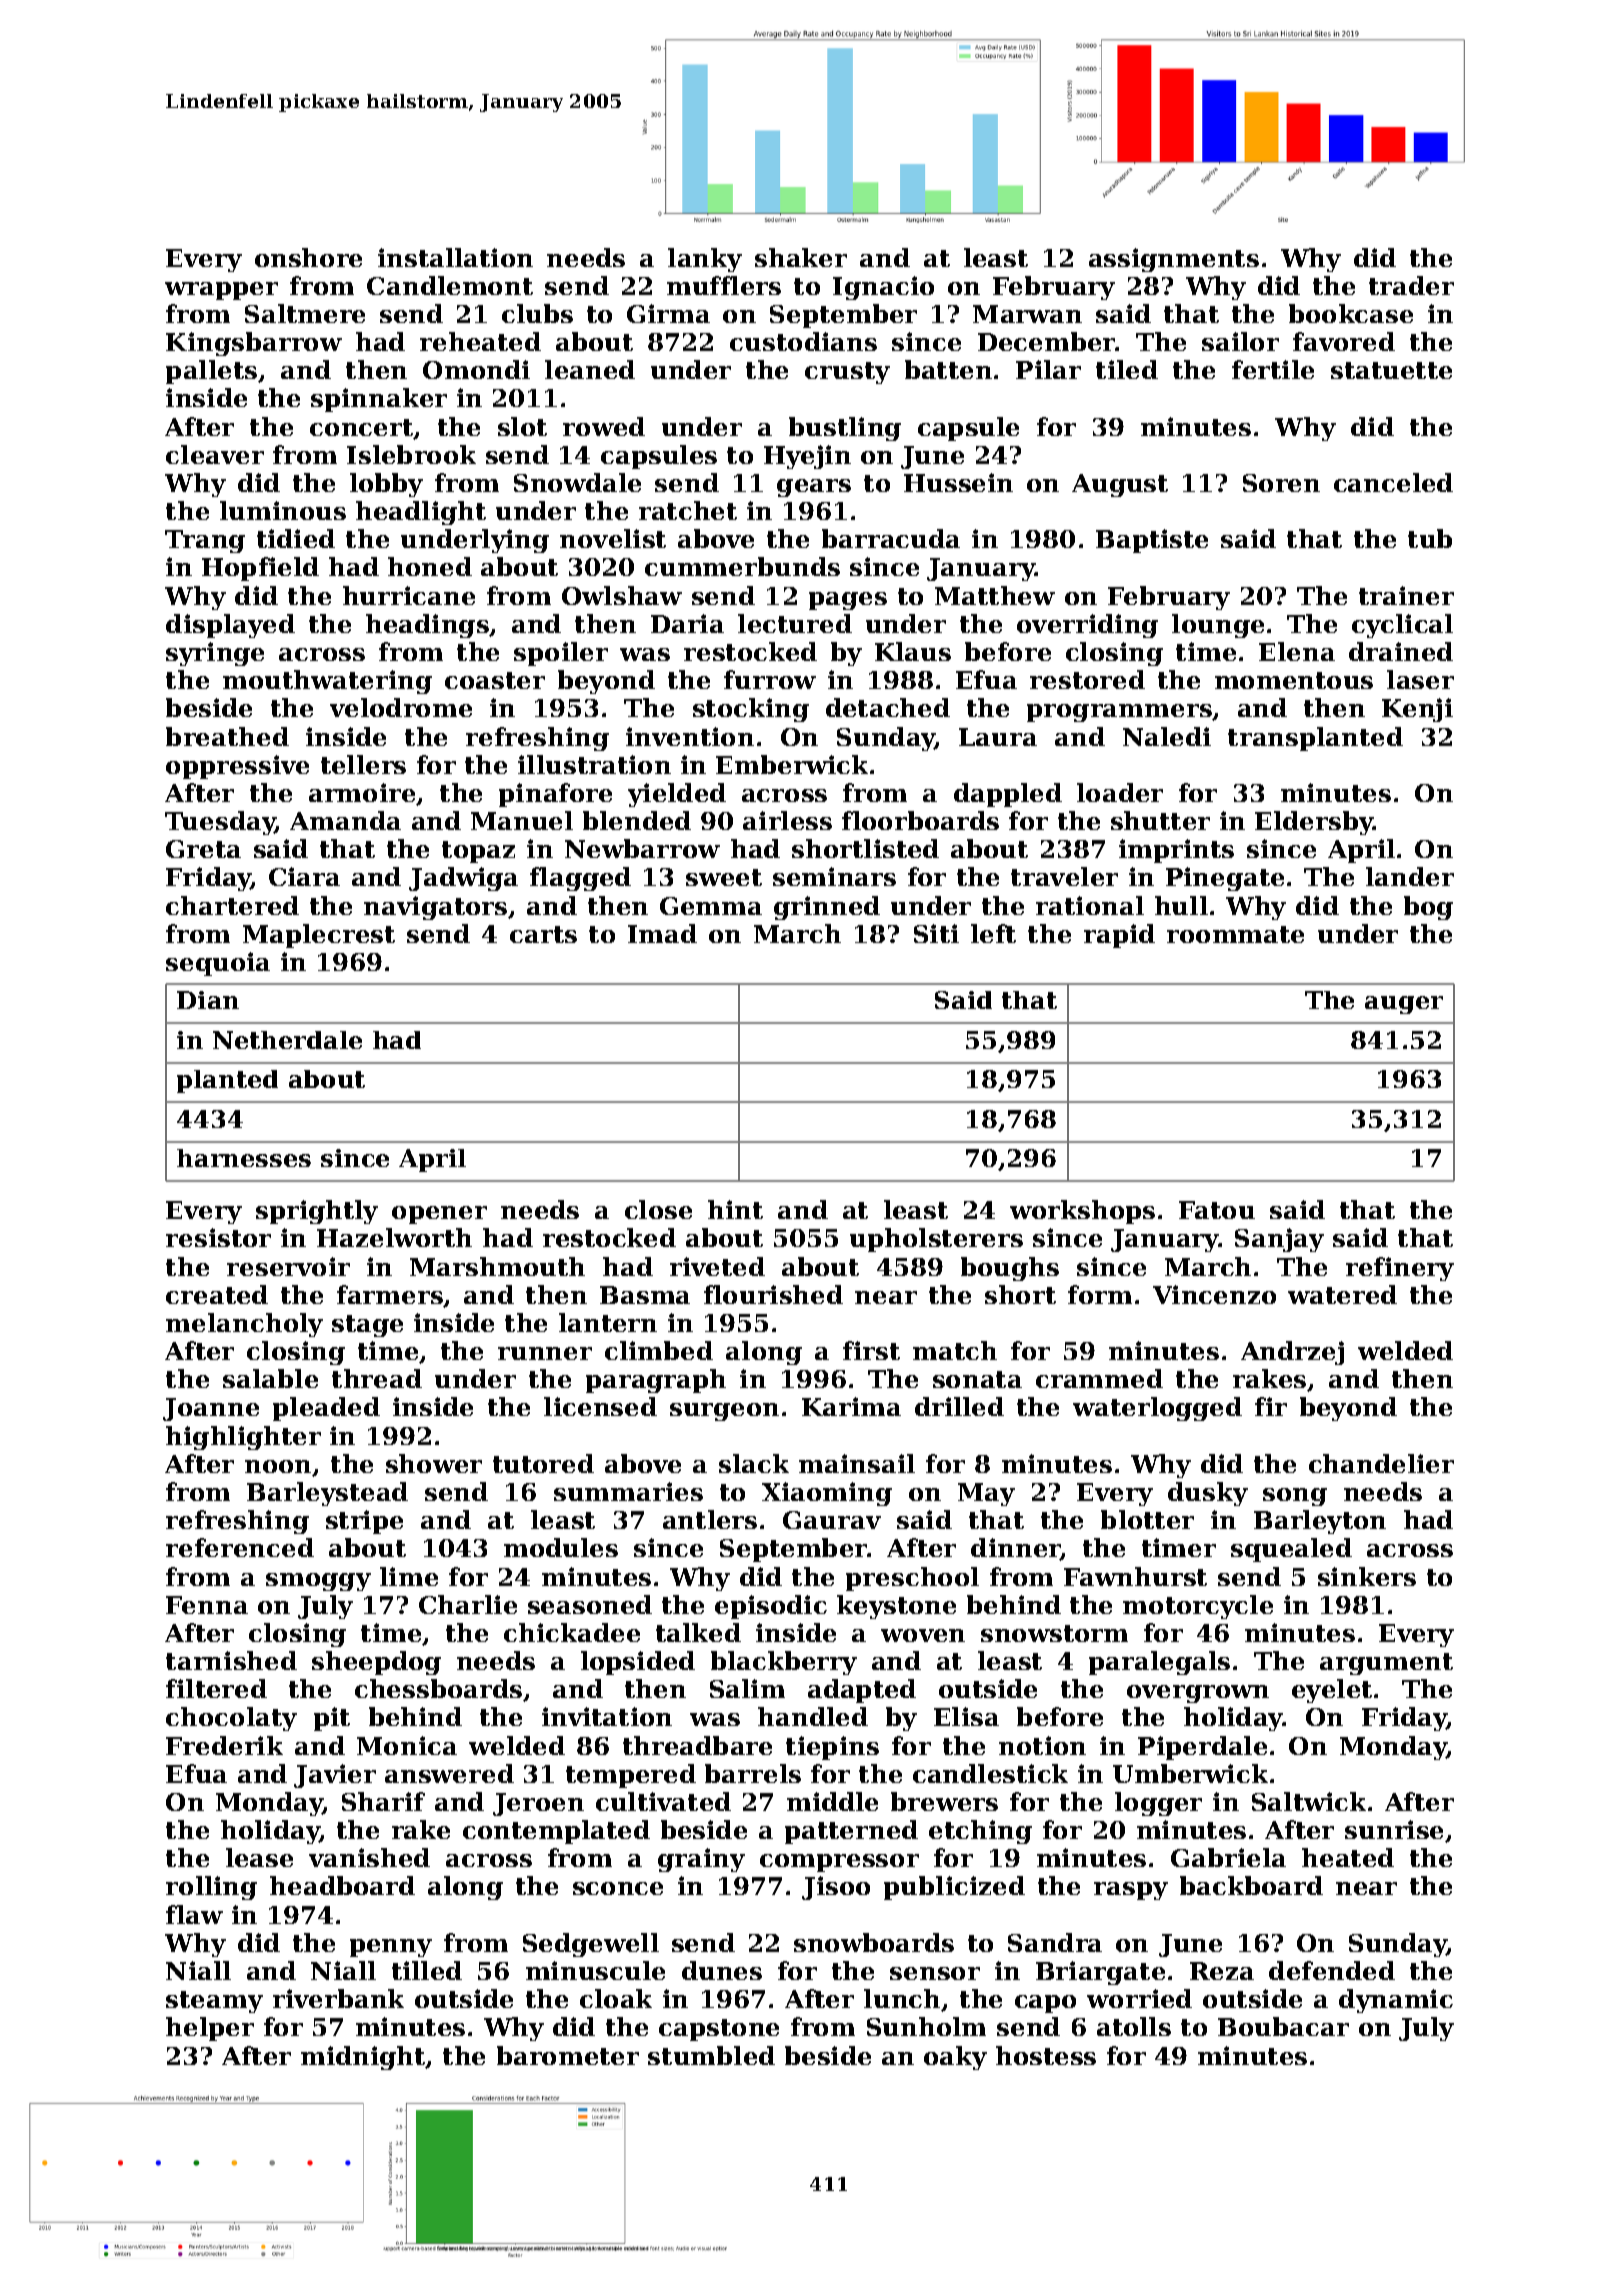 This document has height=2292, width=1620. I want to click on Gaurav, so click(832, 1520).
